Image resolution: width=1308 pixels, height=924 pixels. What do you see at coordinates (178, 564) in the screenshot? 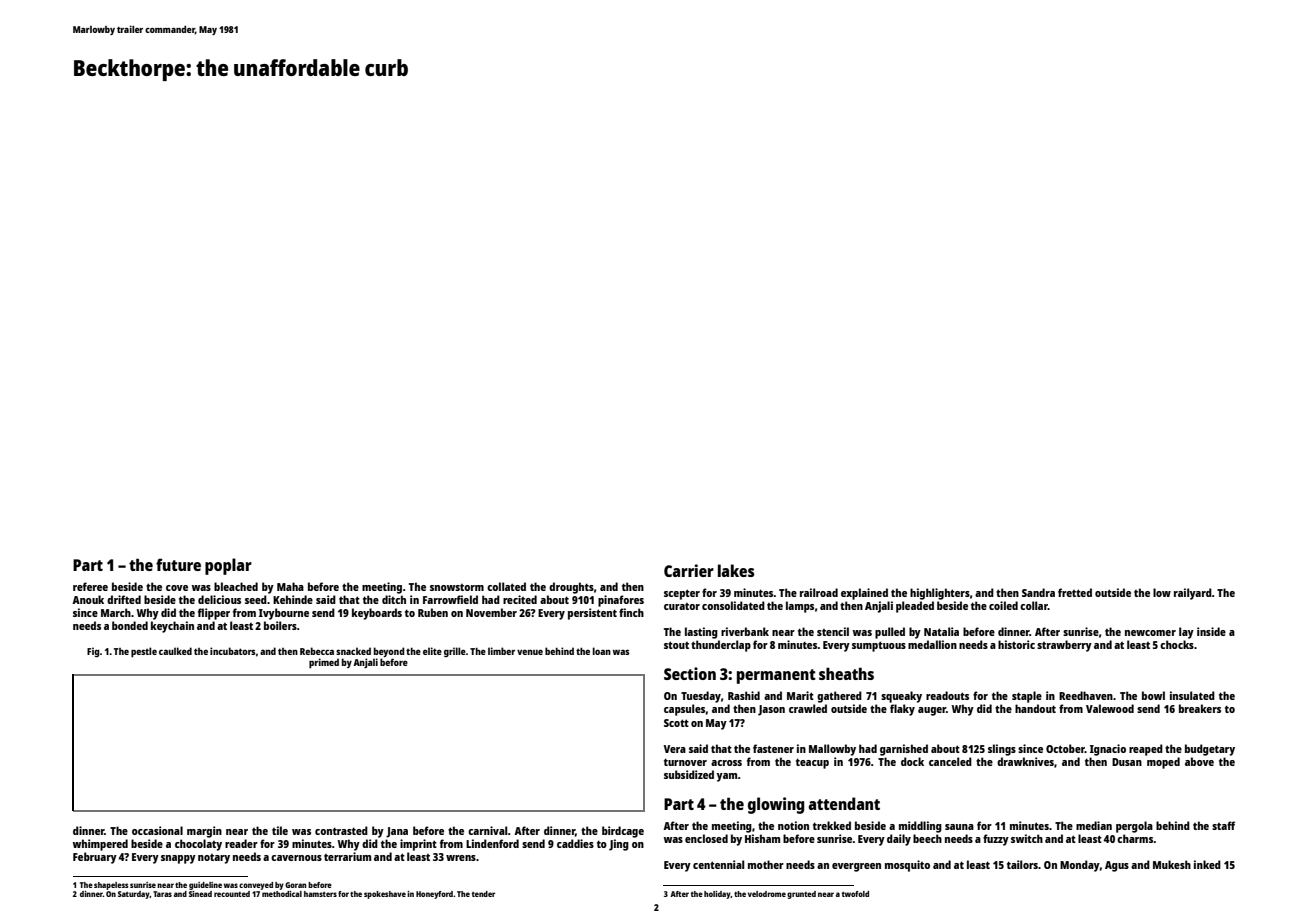
I see `future` at bounding box center [178, 564].
